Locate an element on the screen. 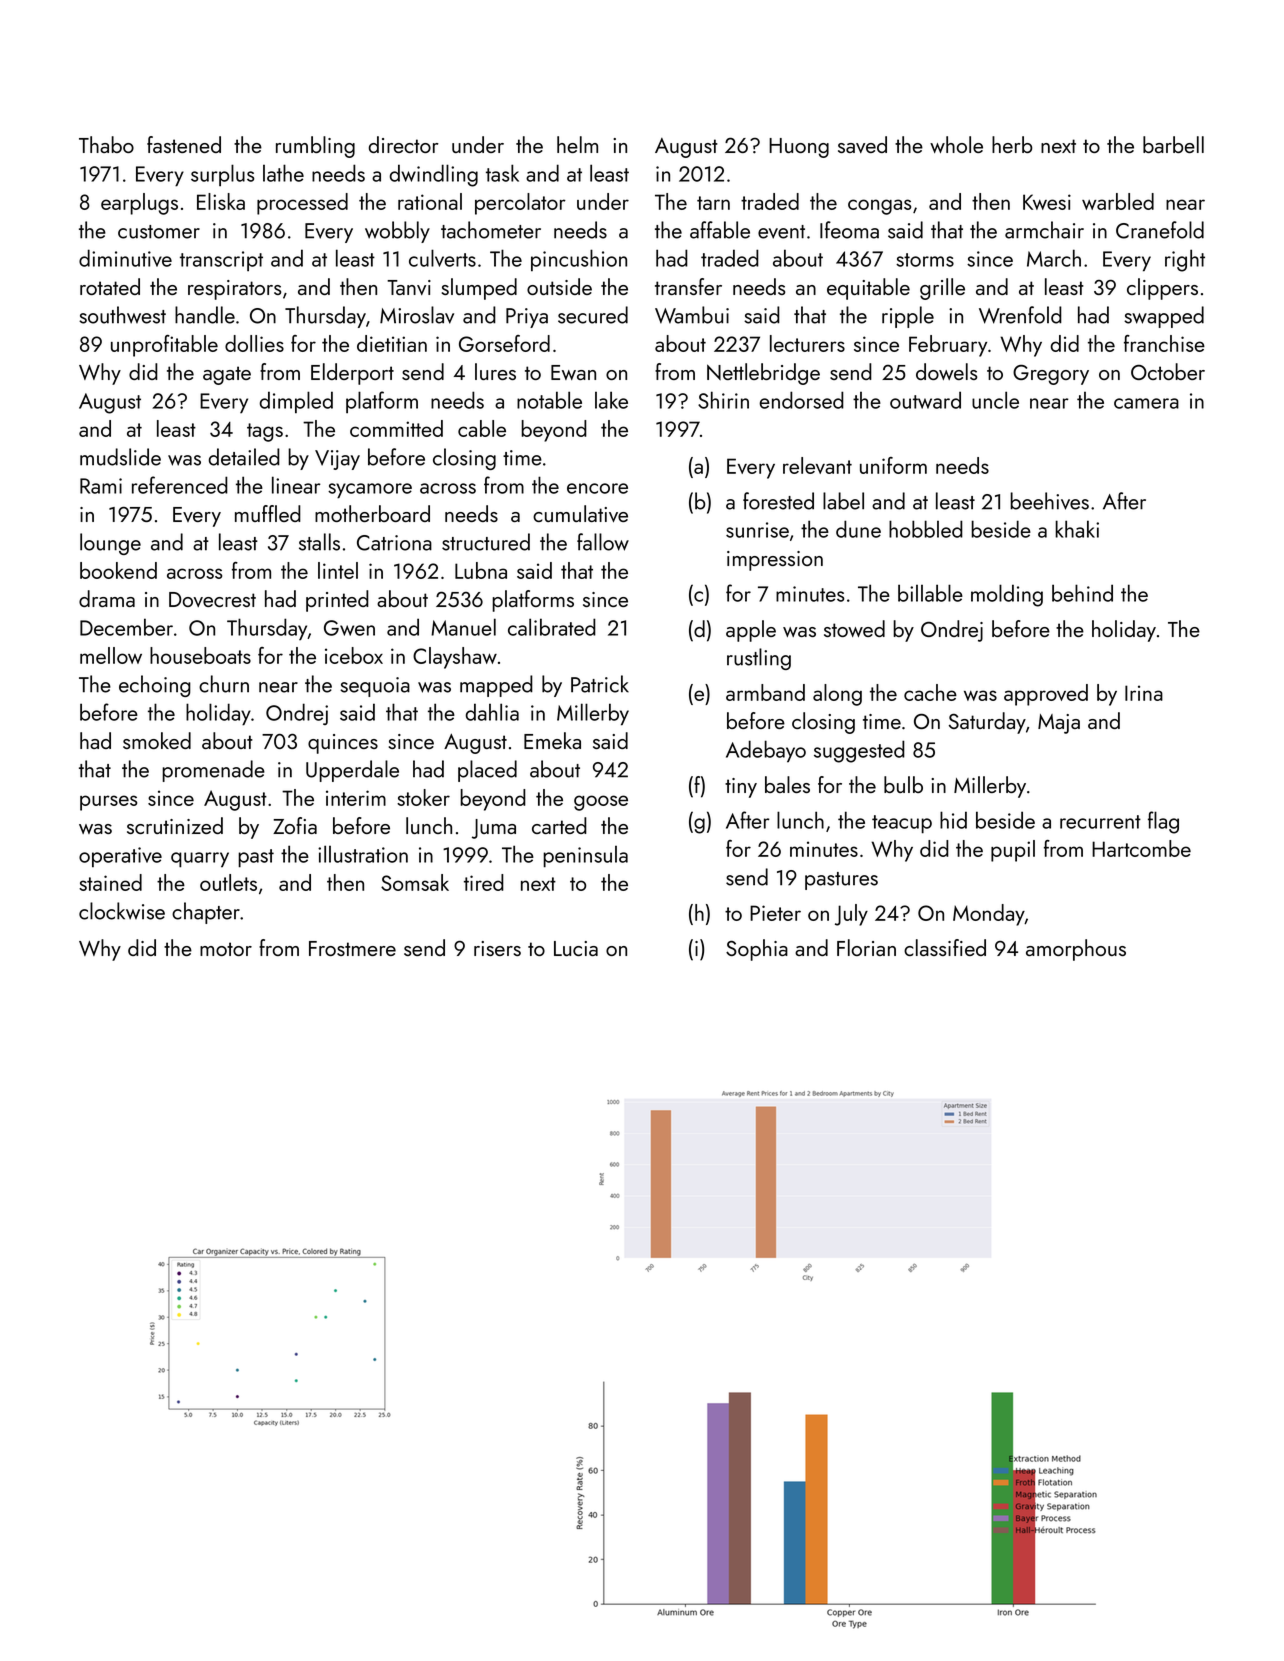 This screenshot has width=1284, height=1661. lake is located at coordinates (611, 400).
